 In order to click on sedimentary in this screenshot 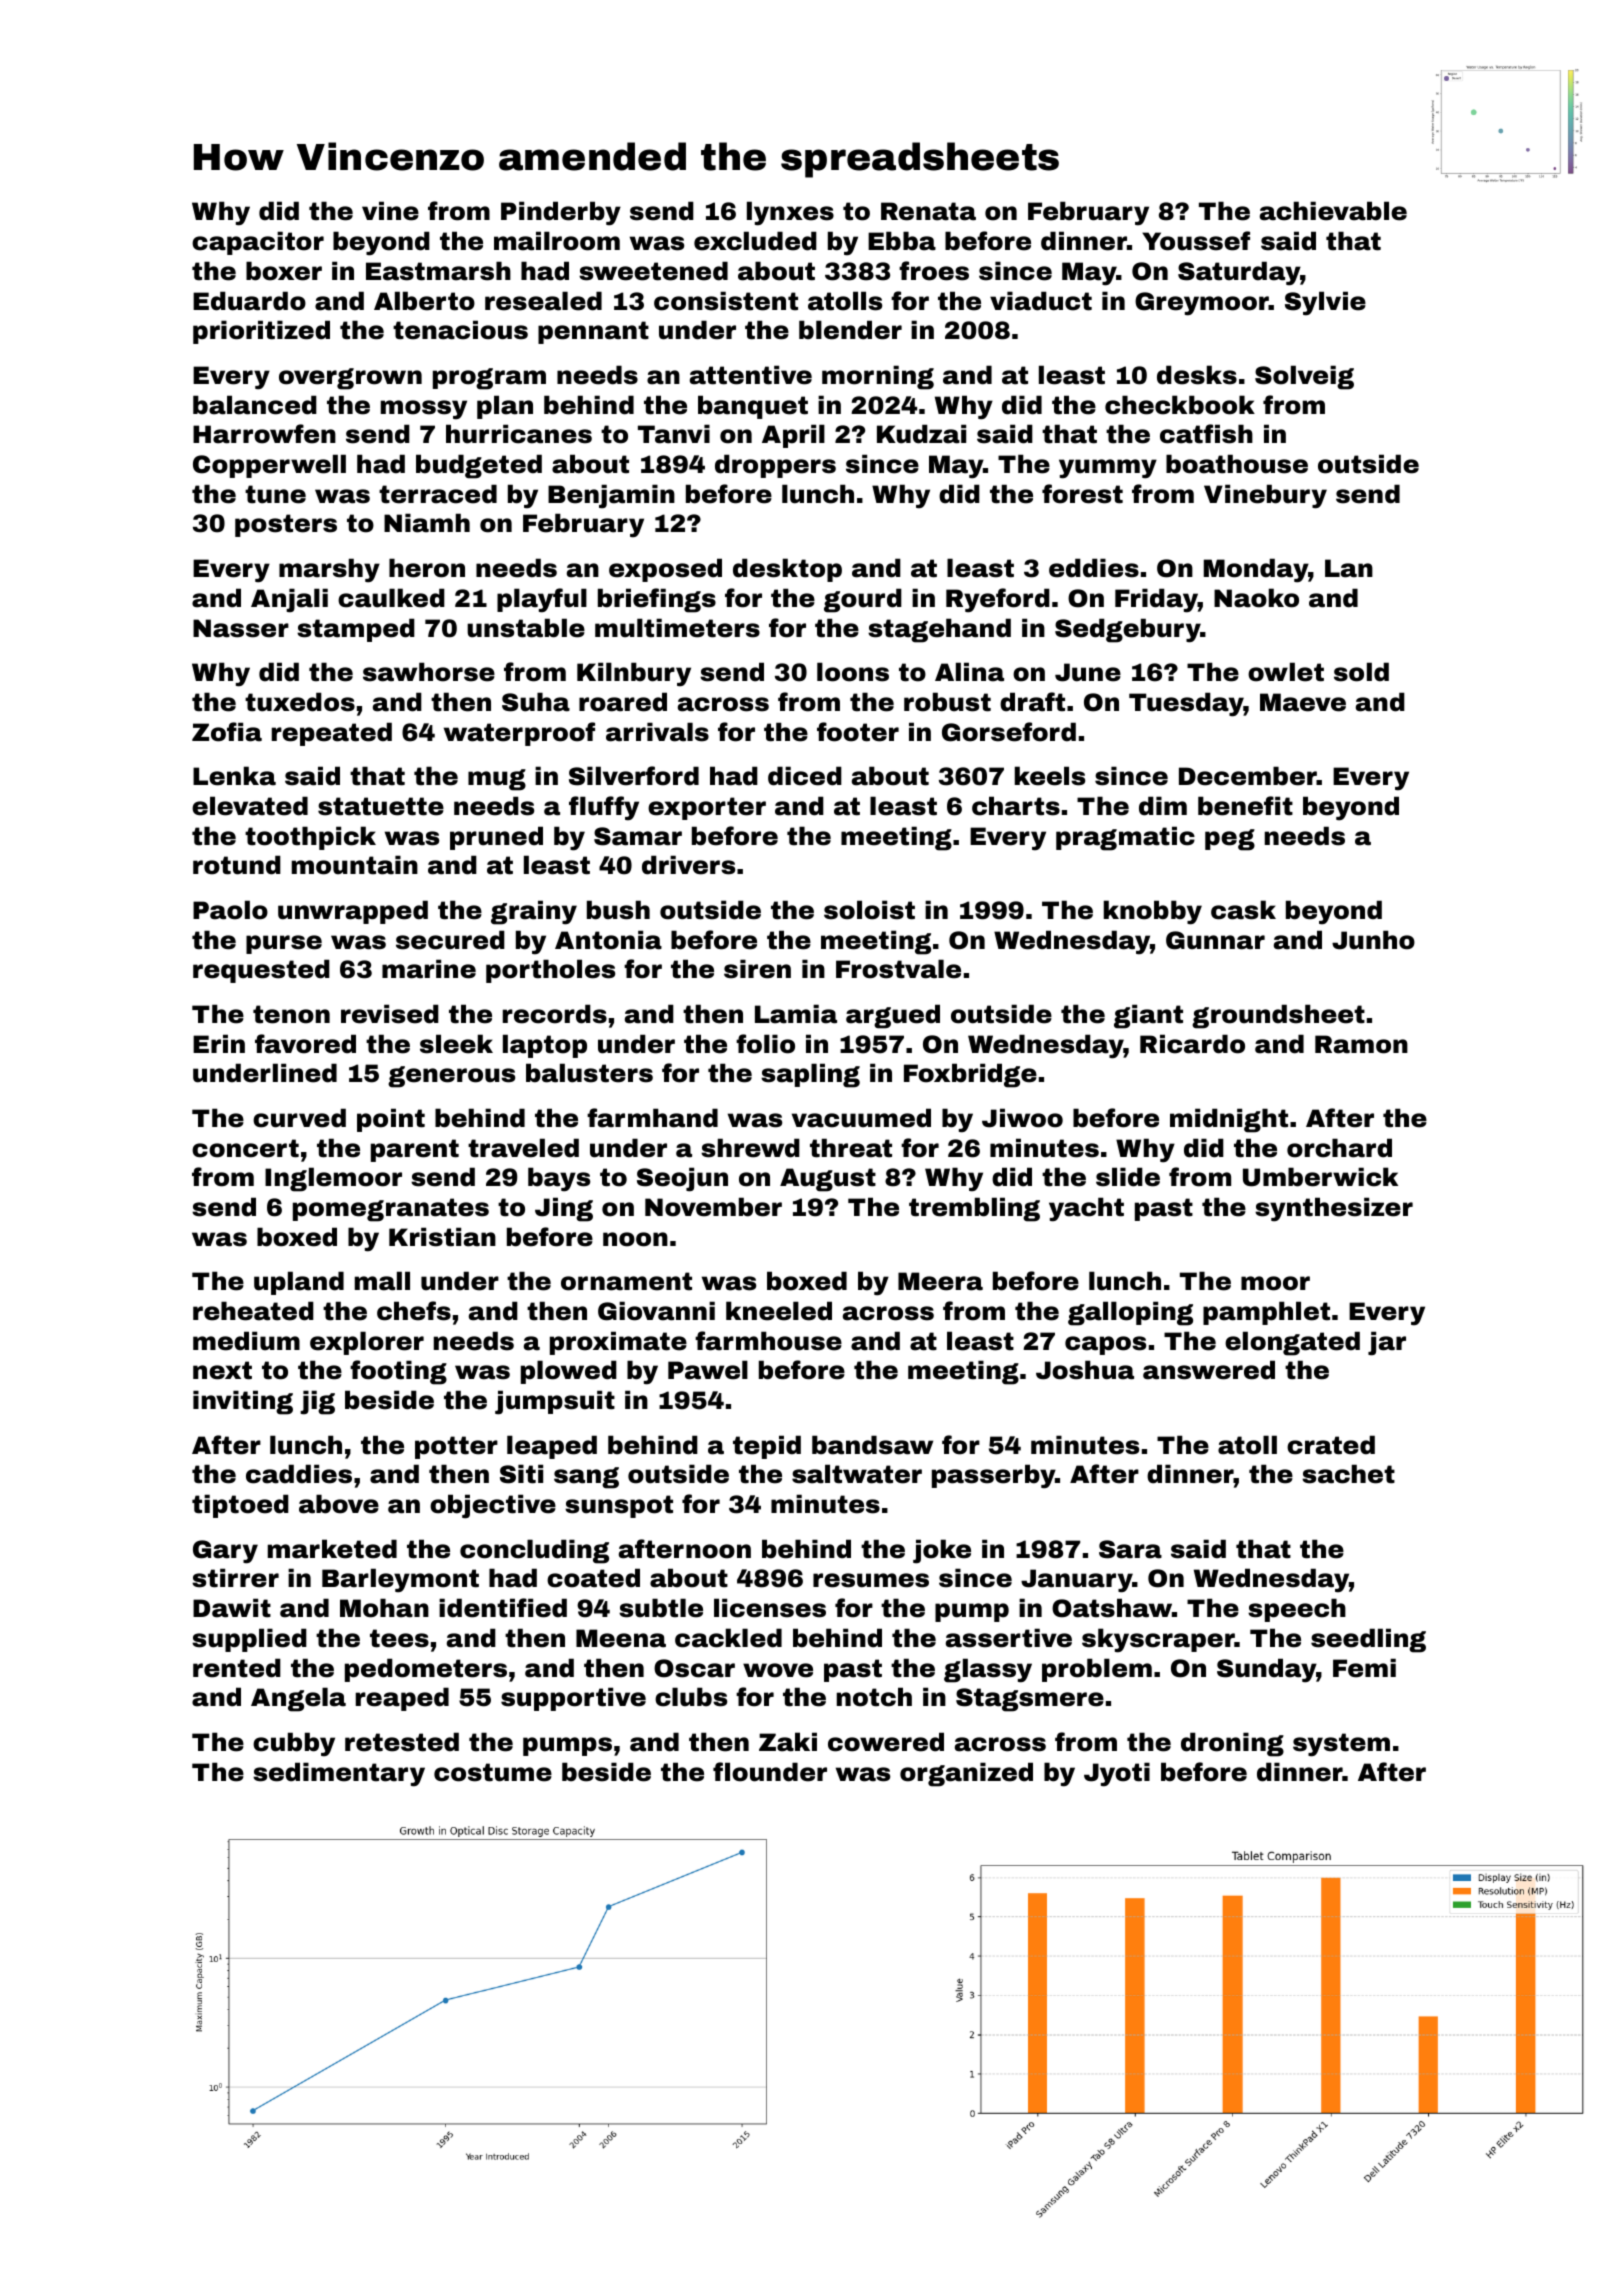, I will do `click(339, 1774)`.
